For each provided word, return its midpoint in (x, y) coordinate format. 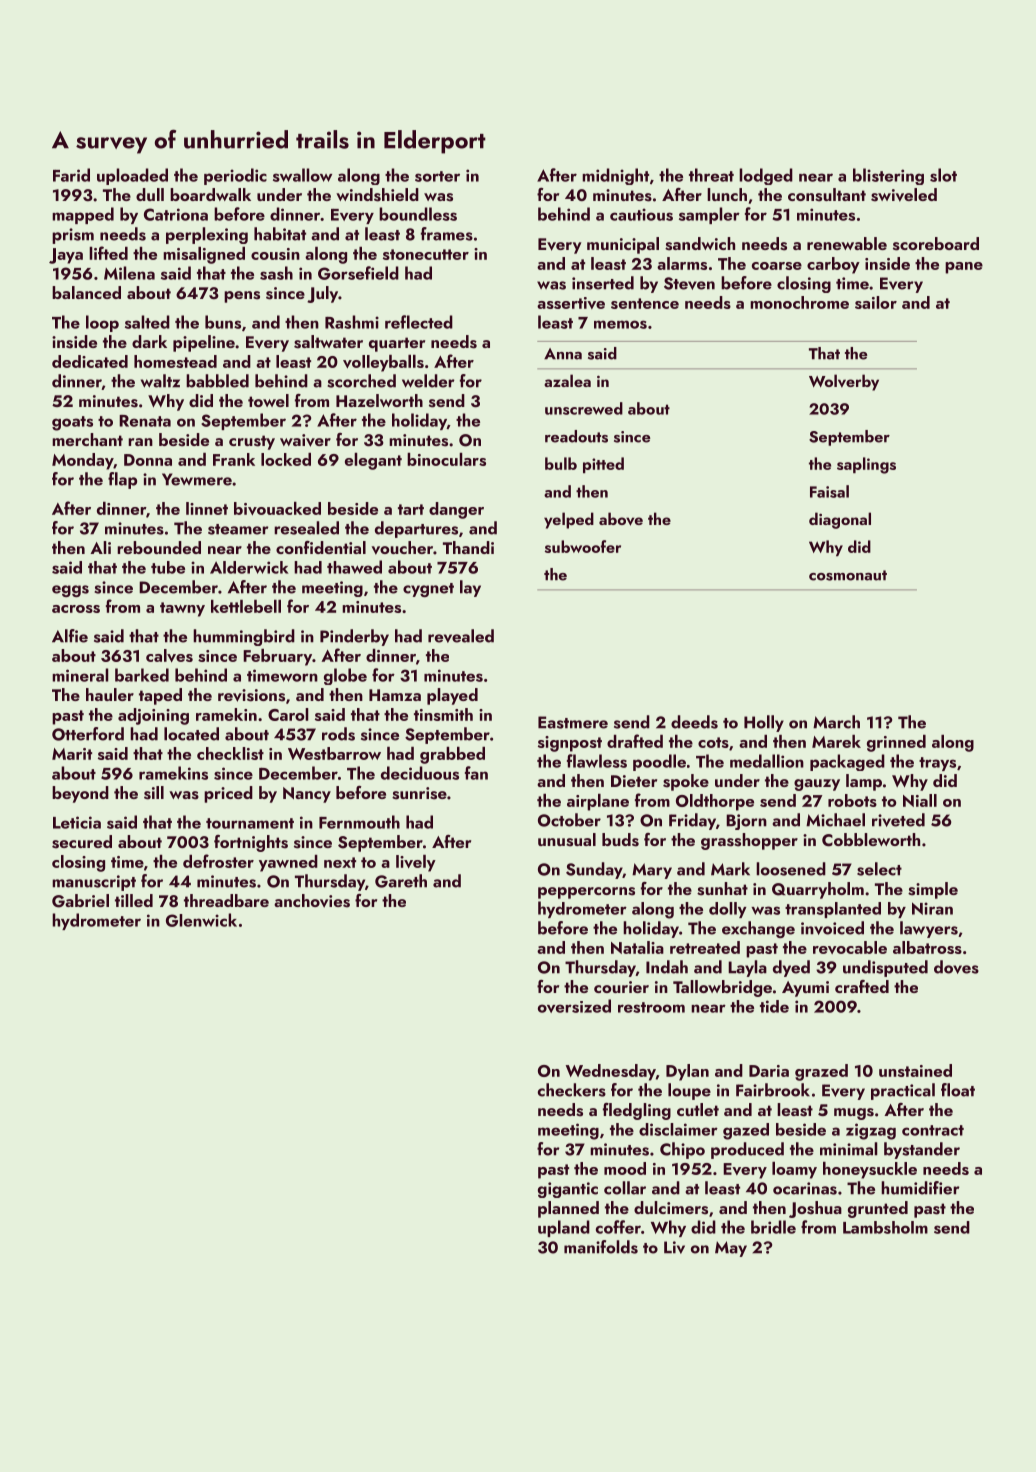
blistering (888, 176)
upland (564, 1228)
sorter (437, 176)
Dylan (687, 1072)
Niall (920, 800)
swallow (302, 175)
